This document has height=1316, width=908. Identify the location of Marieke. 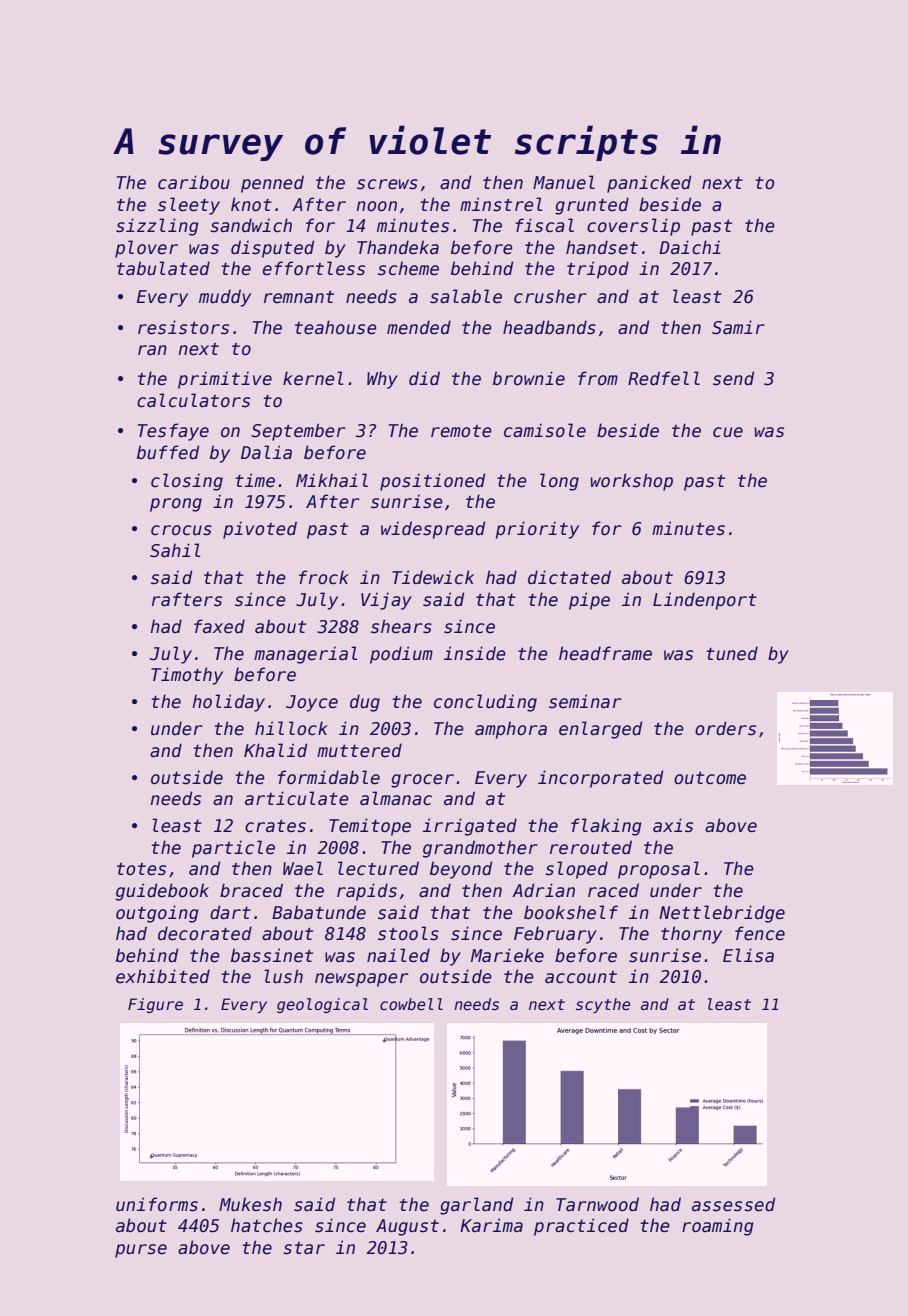
(507, 955).
